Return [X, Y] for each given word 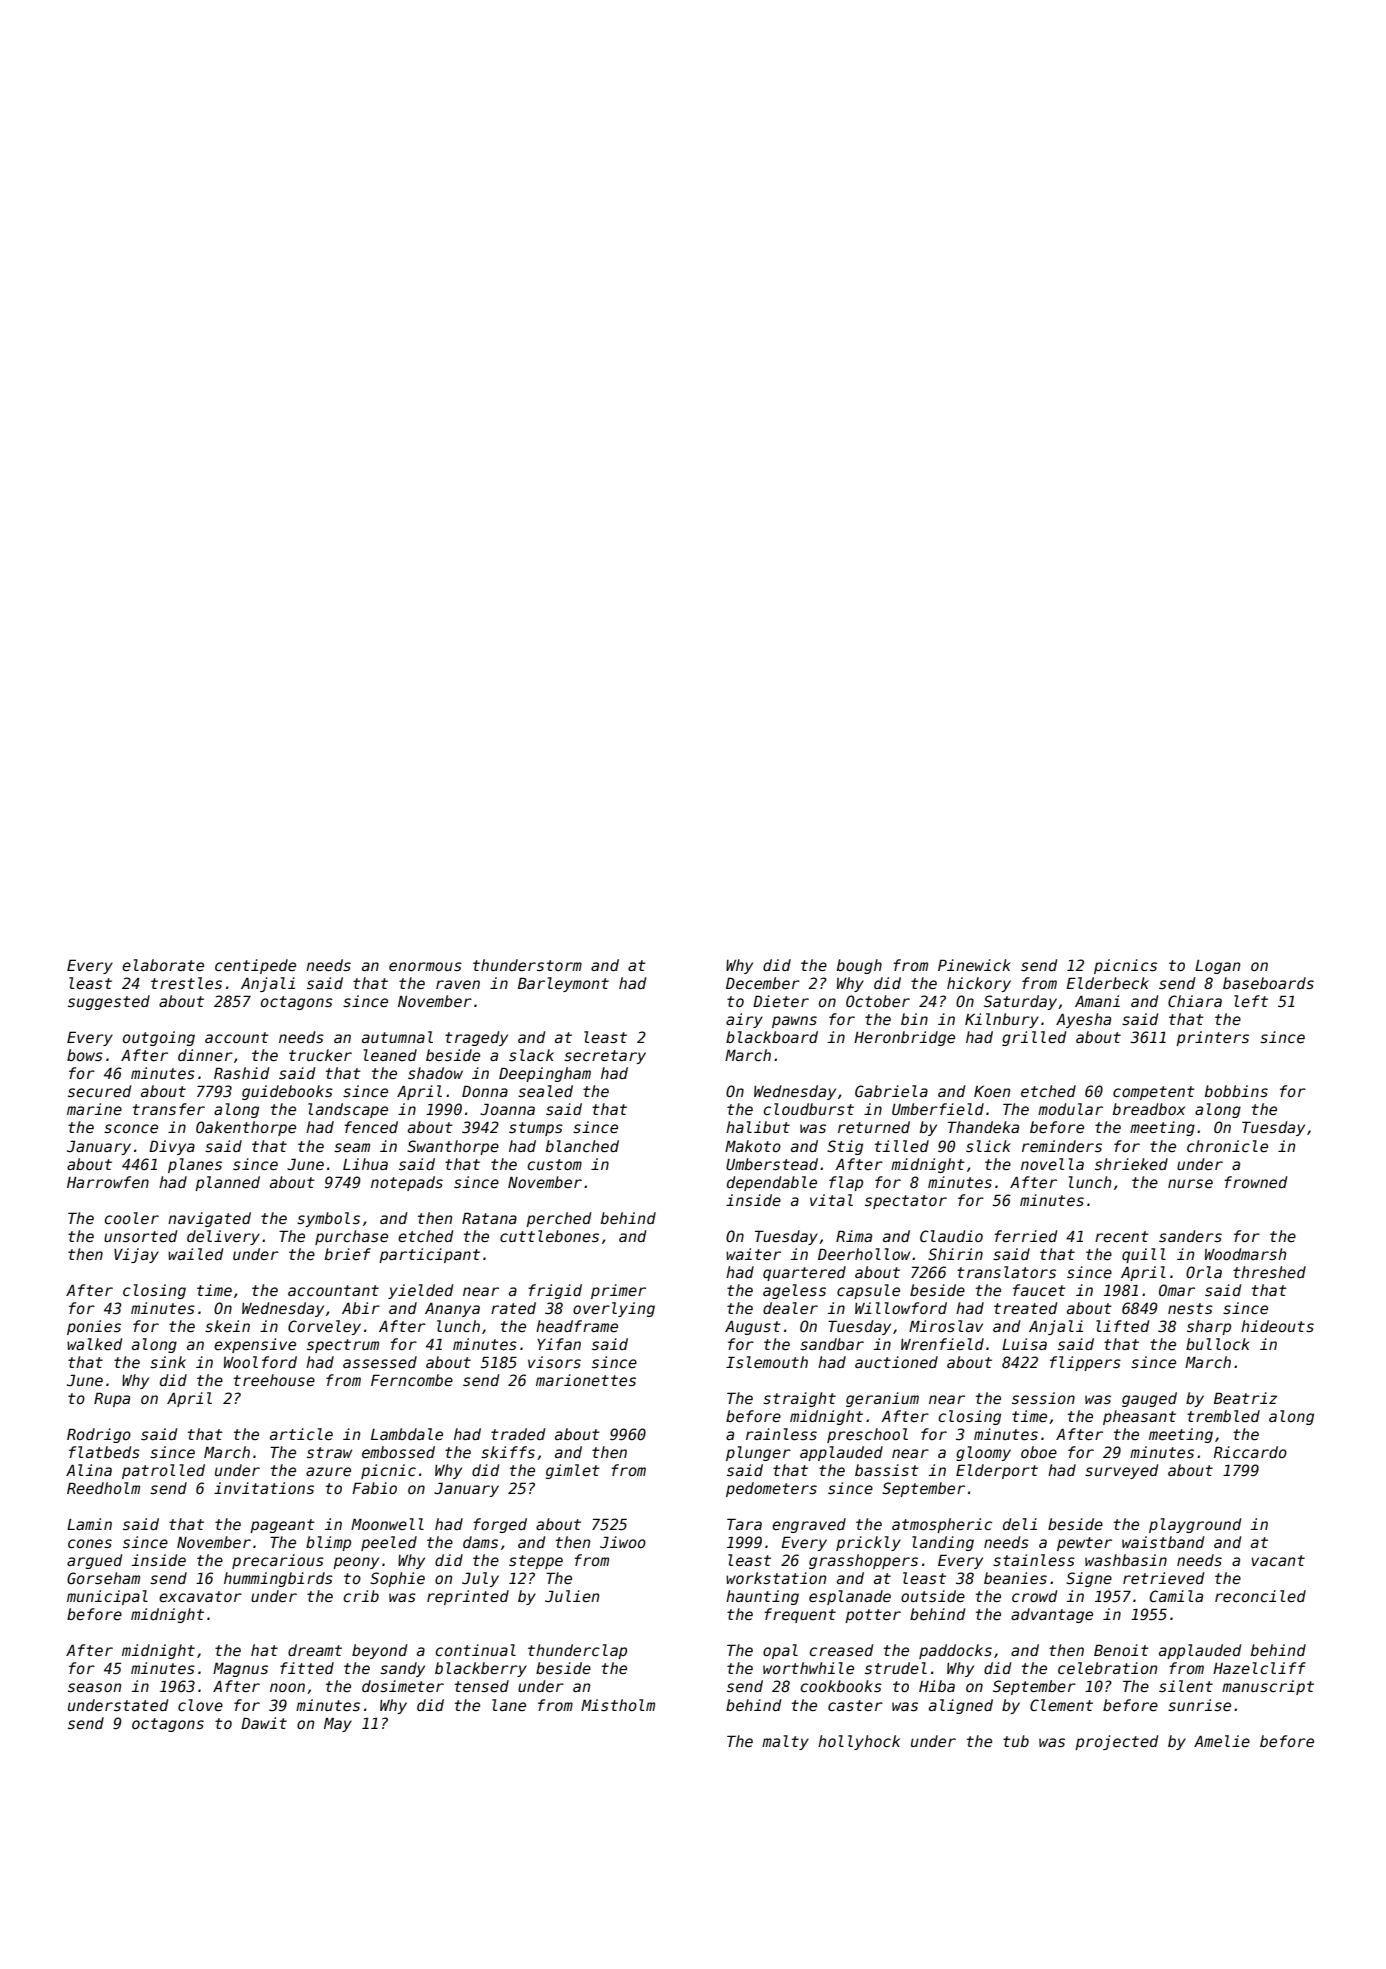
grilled [1034, 1038]
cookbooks [841, 1686]
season [95, 1687]
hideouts [1277, 1326]
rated [513, 1308]
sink [168, 1362]
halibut [758, 1127]
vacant [1278, 1560]
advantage [1052, 1615]
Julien [572, 1596]
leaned [390, 1055]
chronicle [1227, 1146]
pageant [282, 1526]
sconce [131, 1128]
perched [558, 1219]
